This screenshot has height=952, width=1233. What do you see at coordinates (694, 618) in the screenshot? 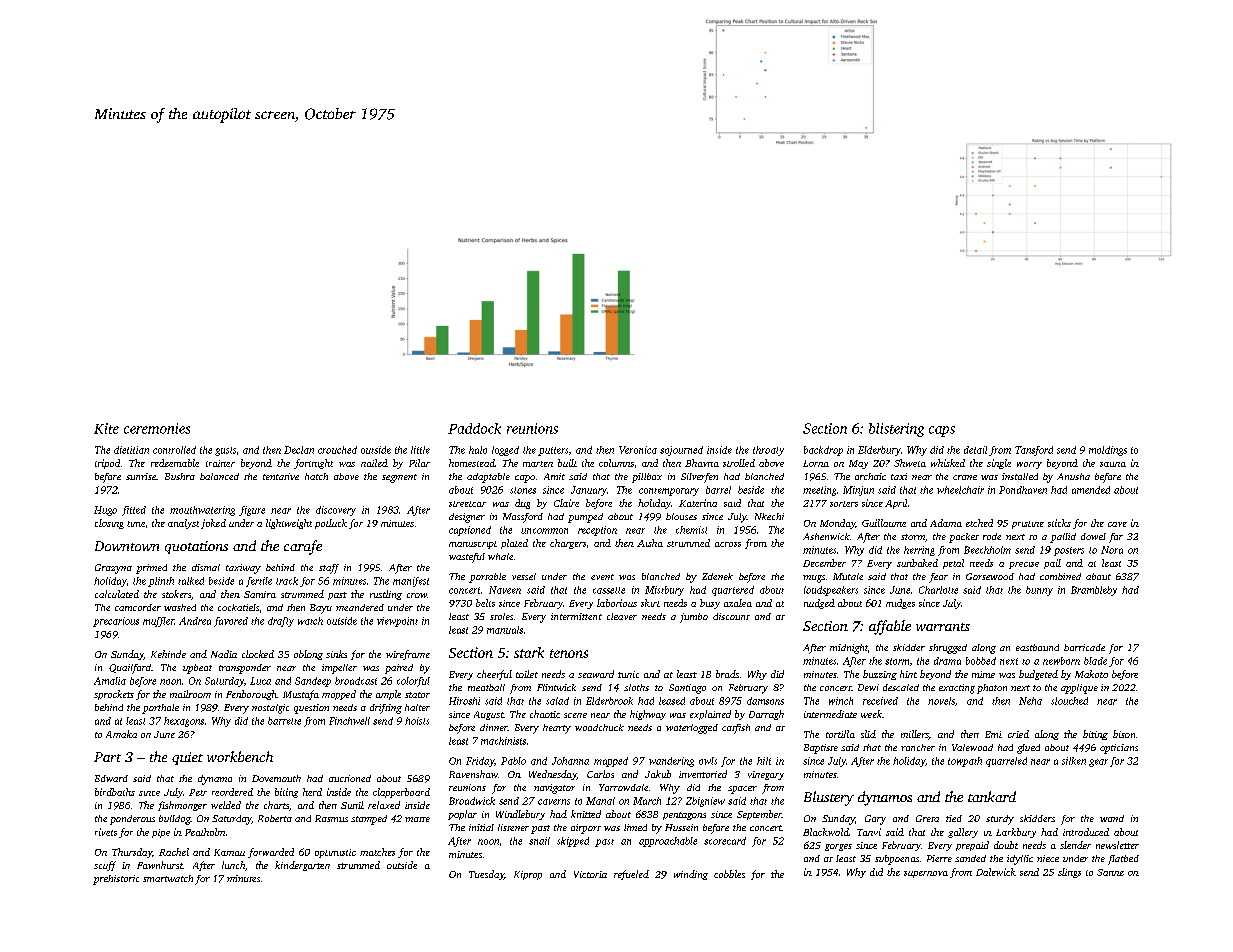
I see `jumbo` at bounding box center [694, 618].
